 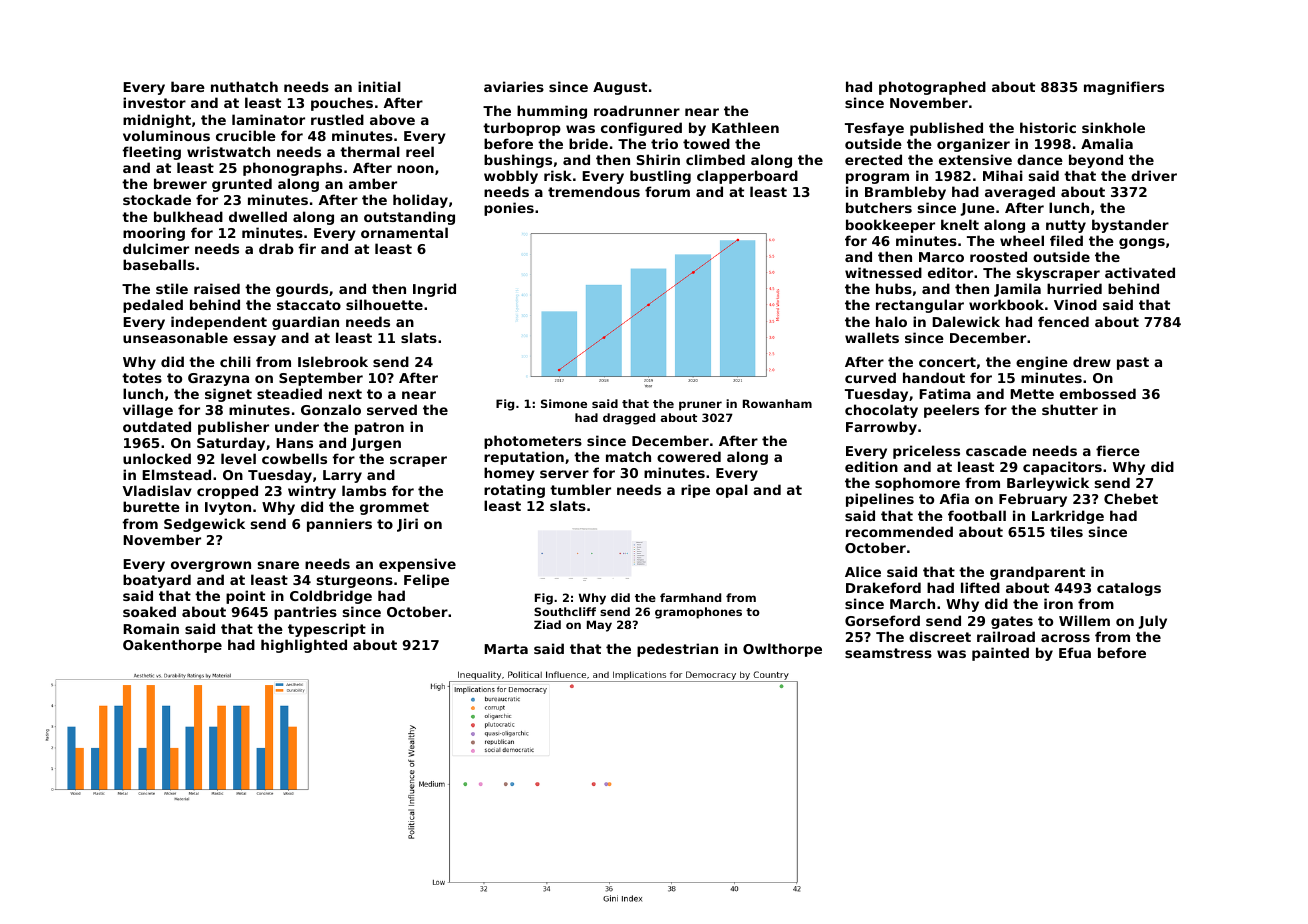 I want to click on pantries, so click(x=305, y=613).
